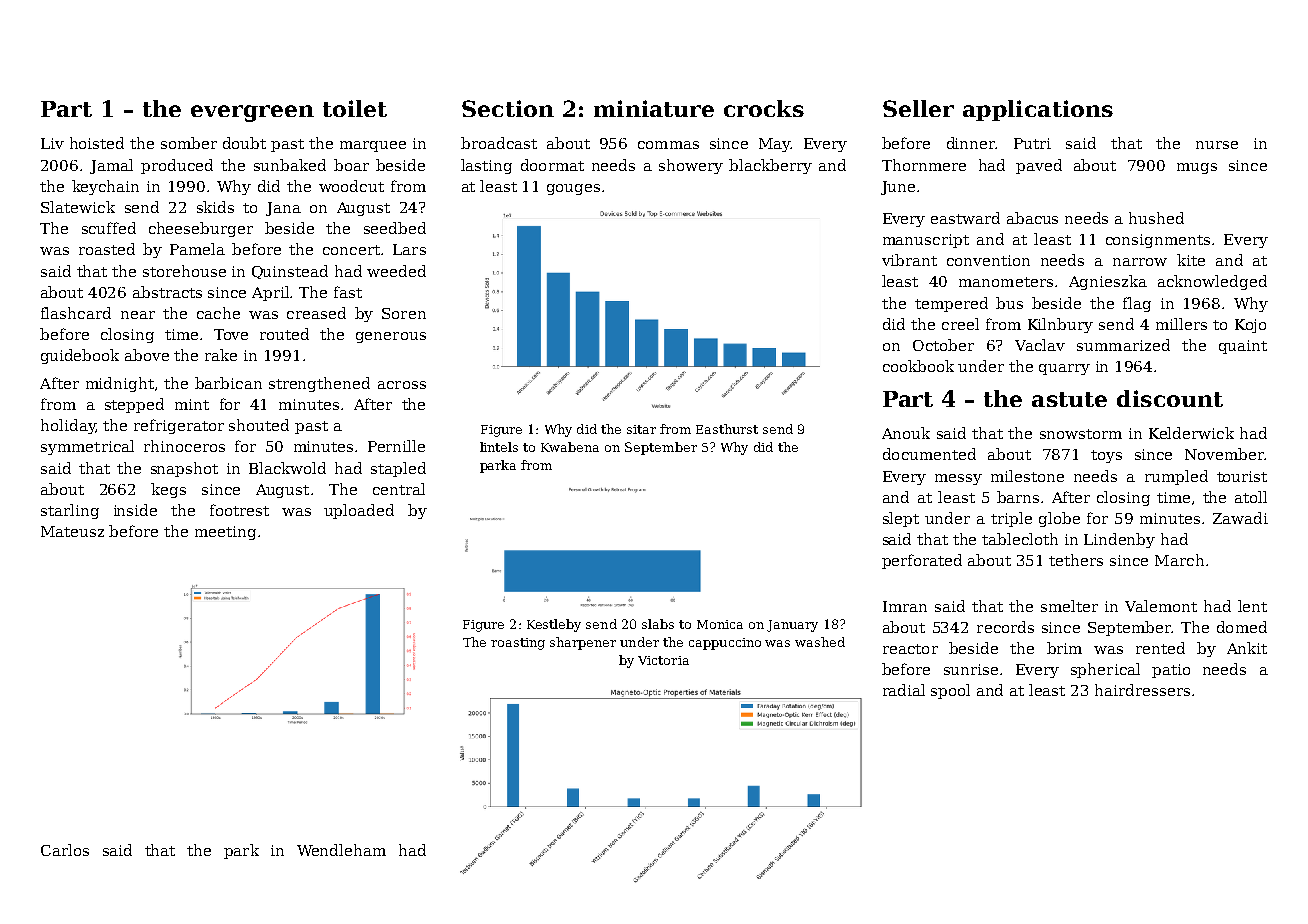 Image resolution: width=1308 pixels, height=924 pixels. Describe the element at coordinates (1191, 433) in the screenshot. I see `Kelderwick` at that location.
